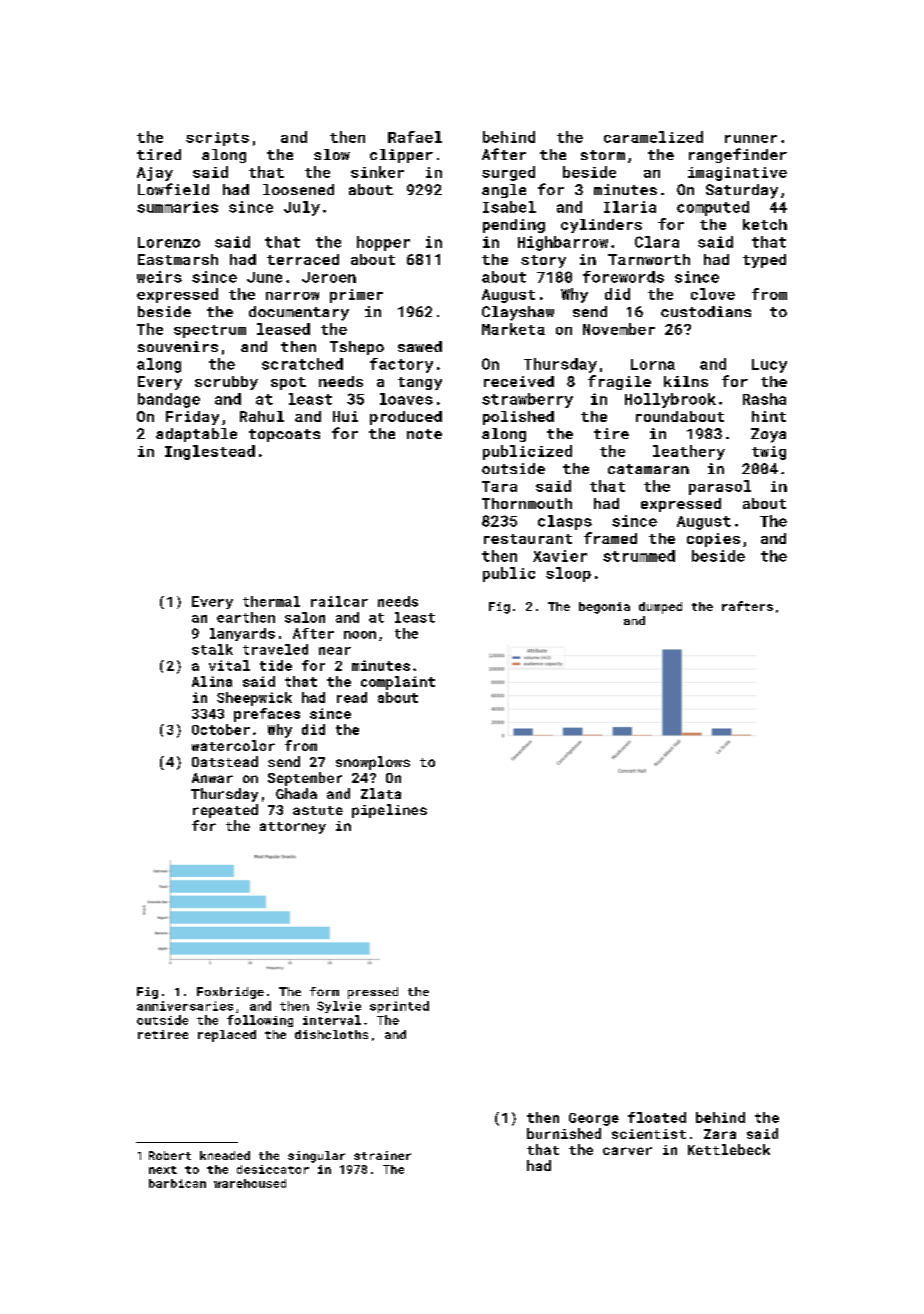 Image resolution: width=924 pixels, height=1314 pixels. Describe the element at coordinates (670, 400) in the screenshot. I see `Hollybrook` at that location.
